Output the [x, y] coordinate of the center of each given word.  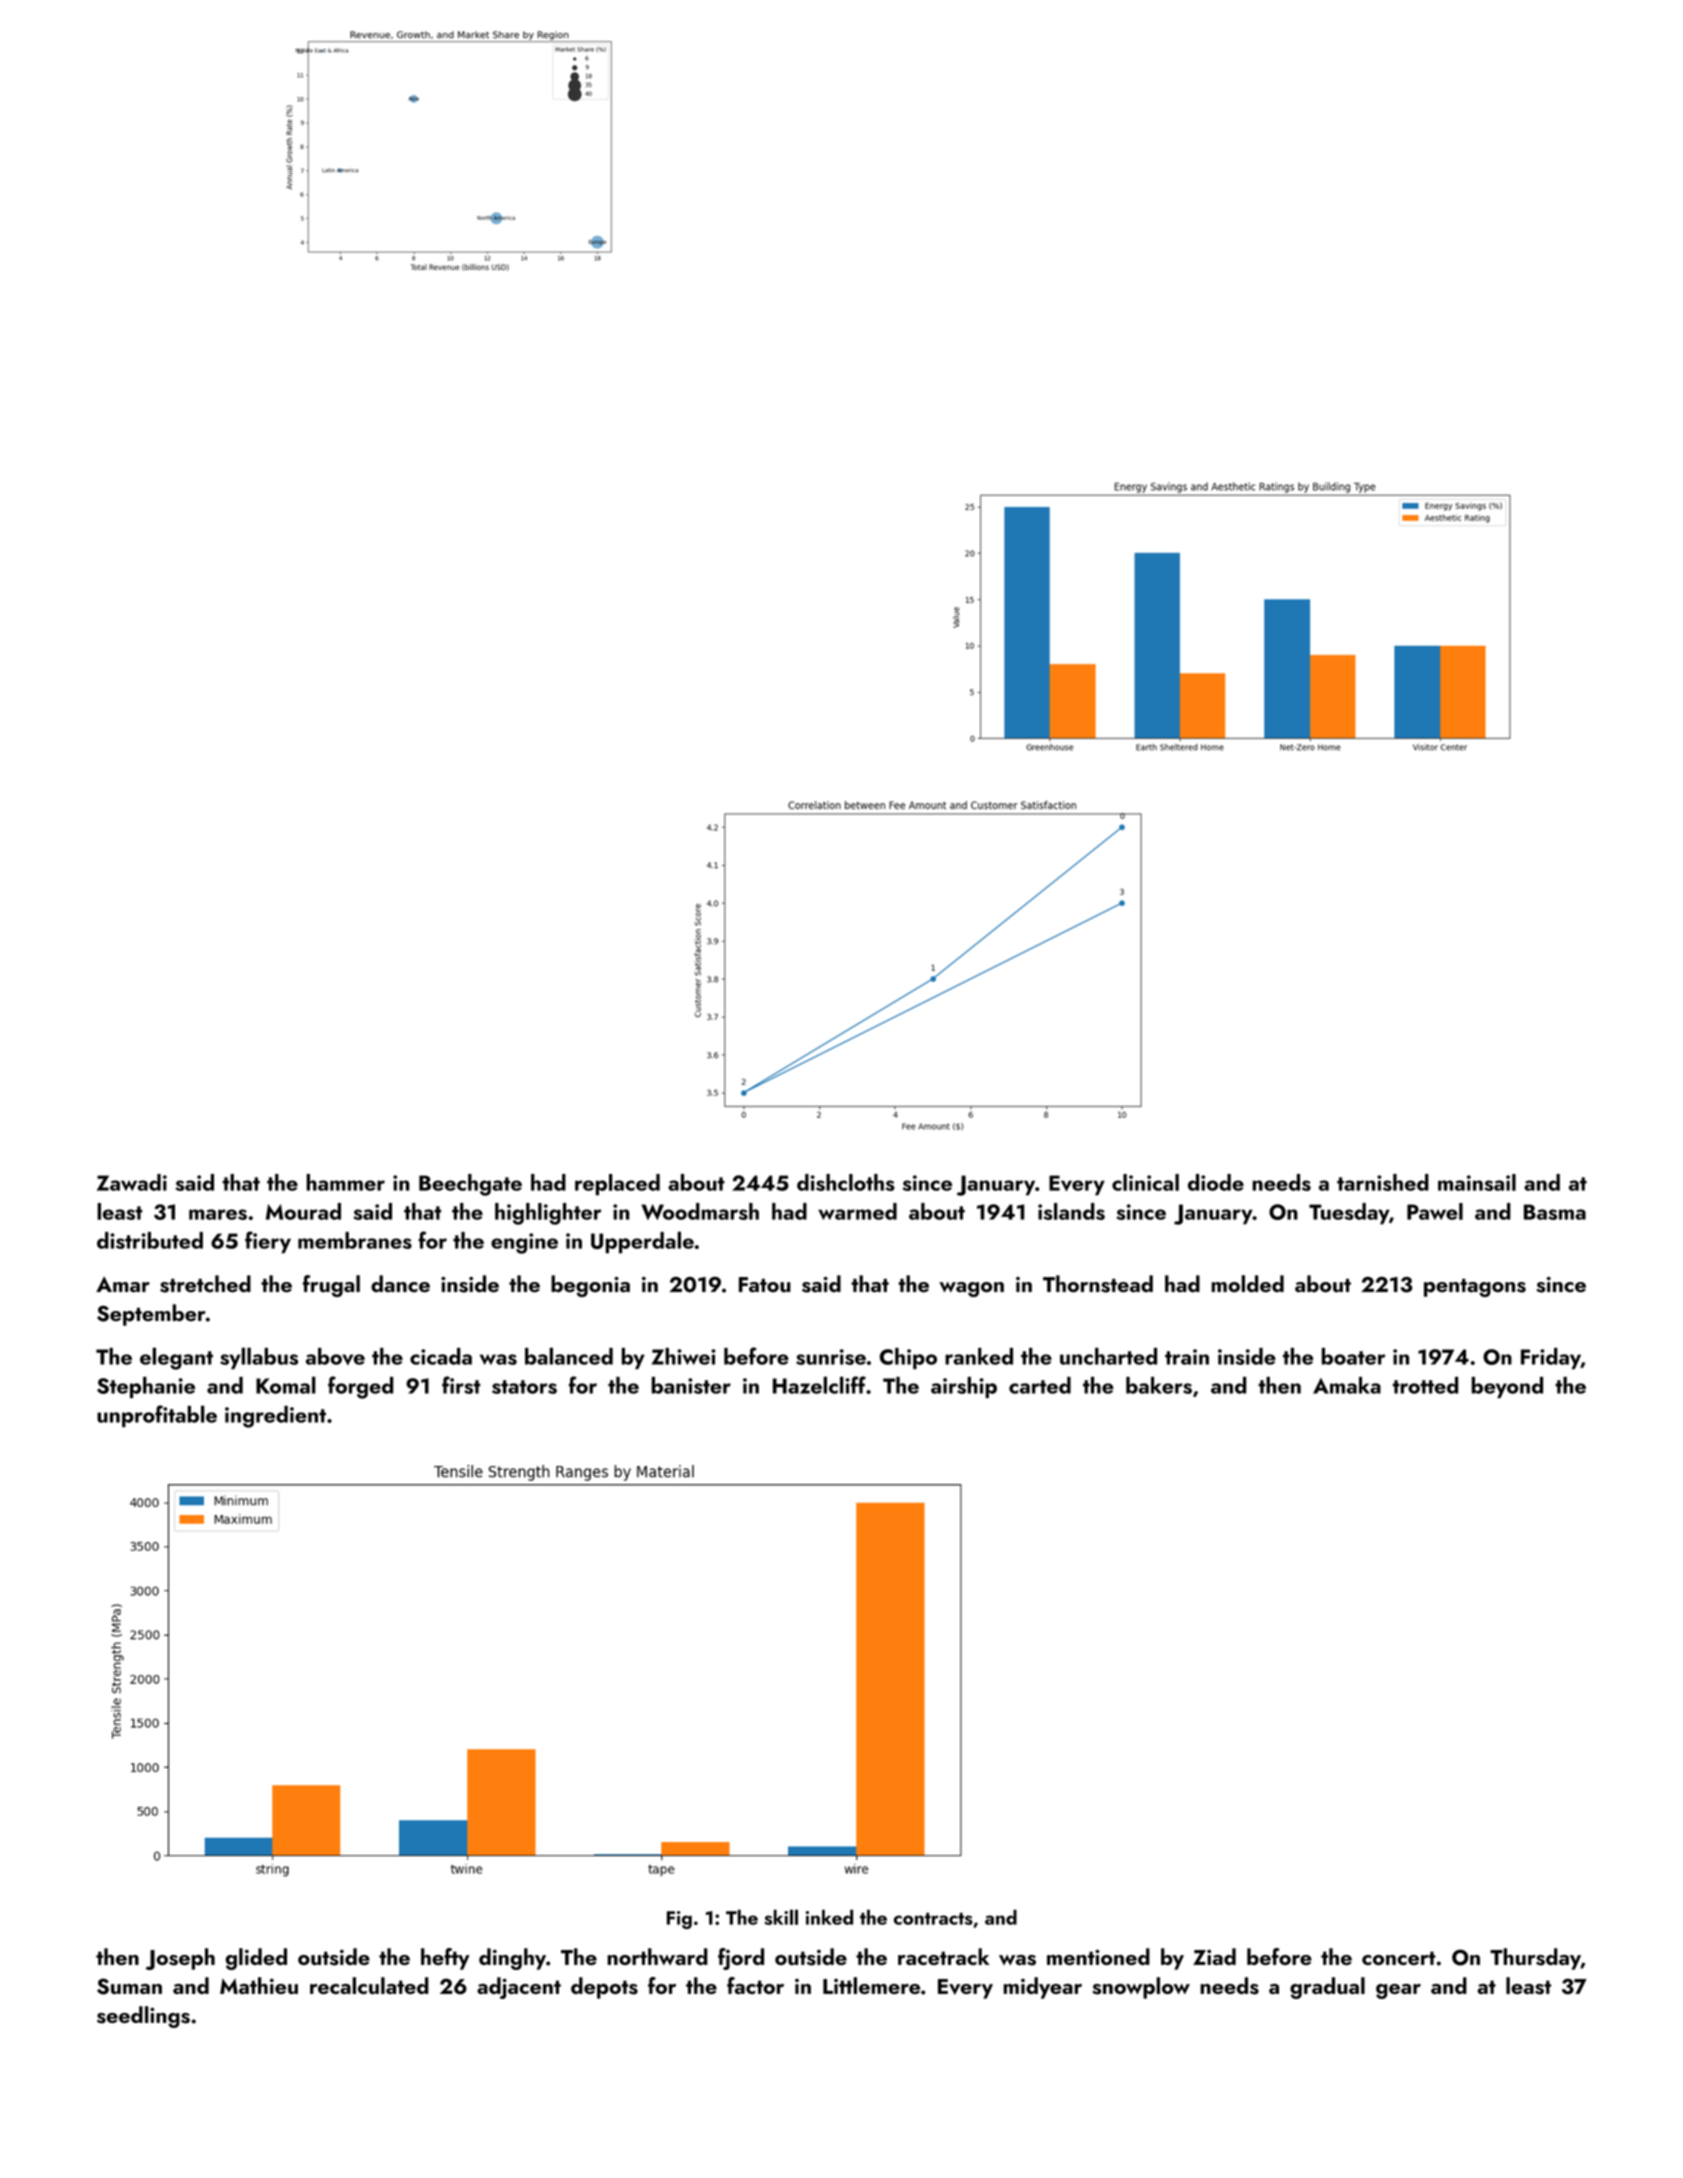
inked [829, 1917]
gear [1398, 1991]
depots [604, 1988]
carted [1040, 1385]
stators [524, 1387]
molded [1247, 1284]
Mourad [303, 1211]
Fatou [765, 1285]
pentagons [1475, 1288]
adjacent [519, 1988]
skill [781, 1917]
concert [1399, 1958]
